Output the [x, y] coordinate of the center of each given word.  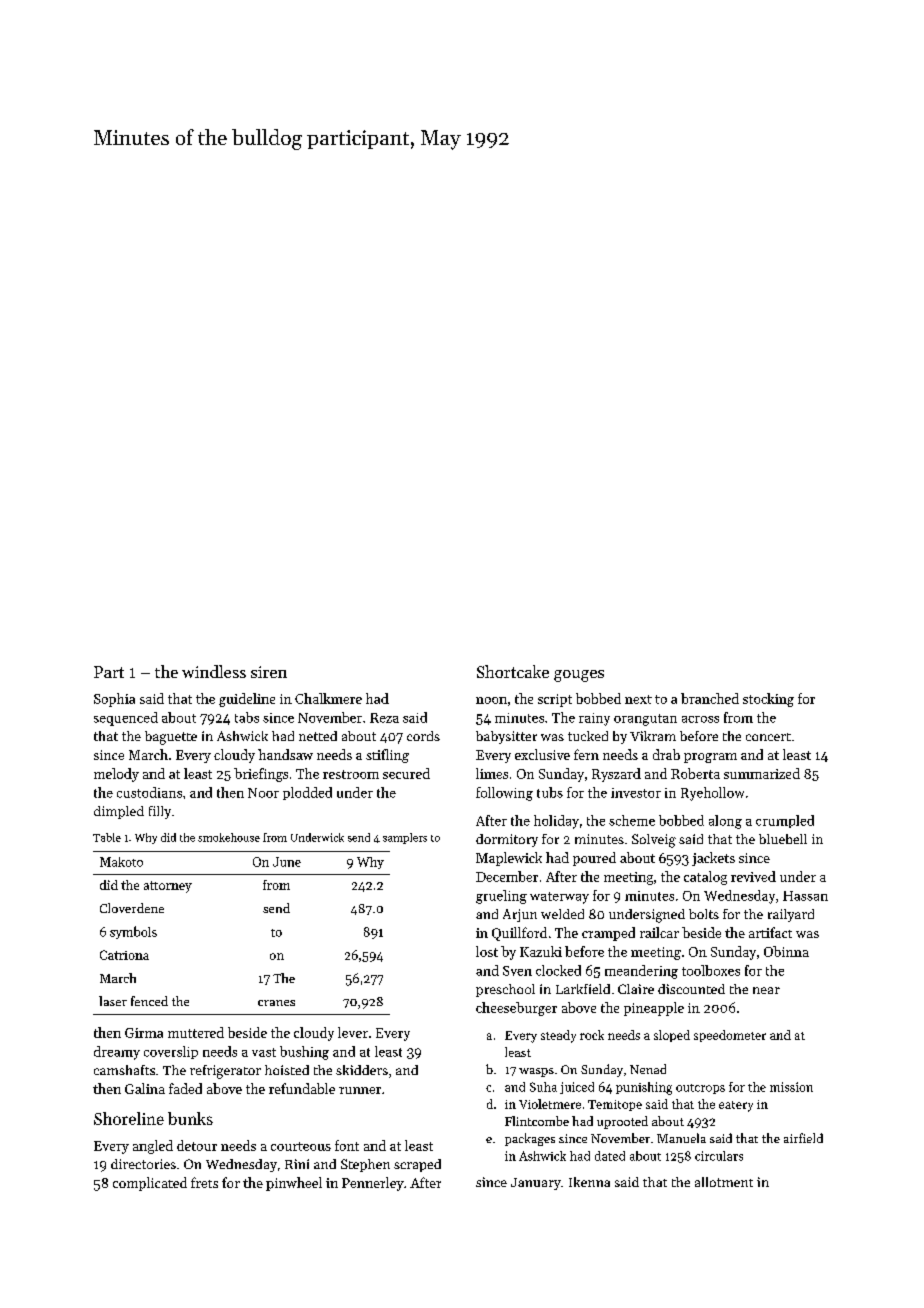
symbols [133, 932]
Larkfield [583, 989]
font [347, 1145]
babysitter [506, 737]
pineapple [654, 1009]
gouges [579, 676]
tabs [247, 717]
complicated [150, 1184]
